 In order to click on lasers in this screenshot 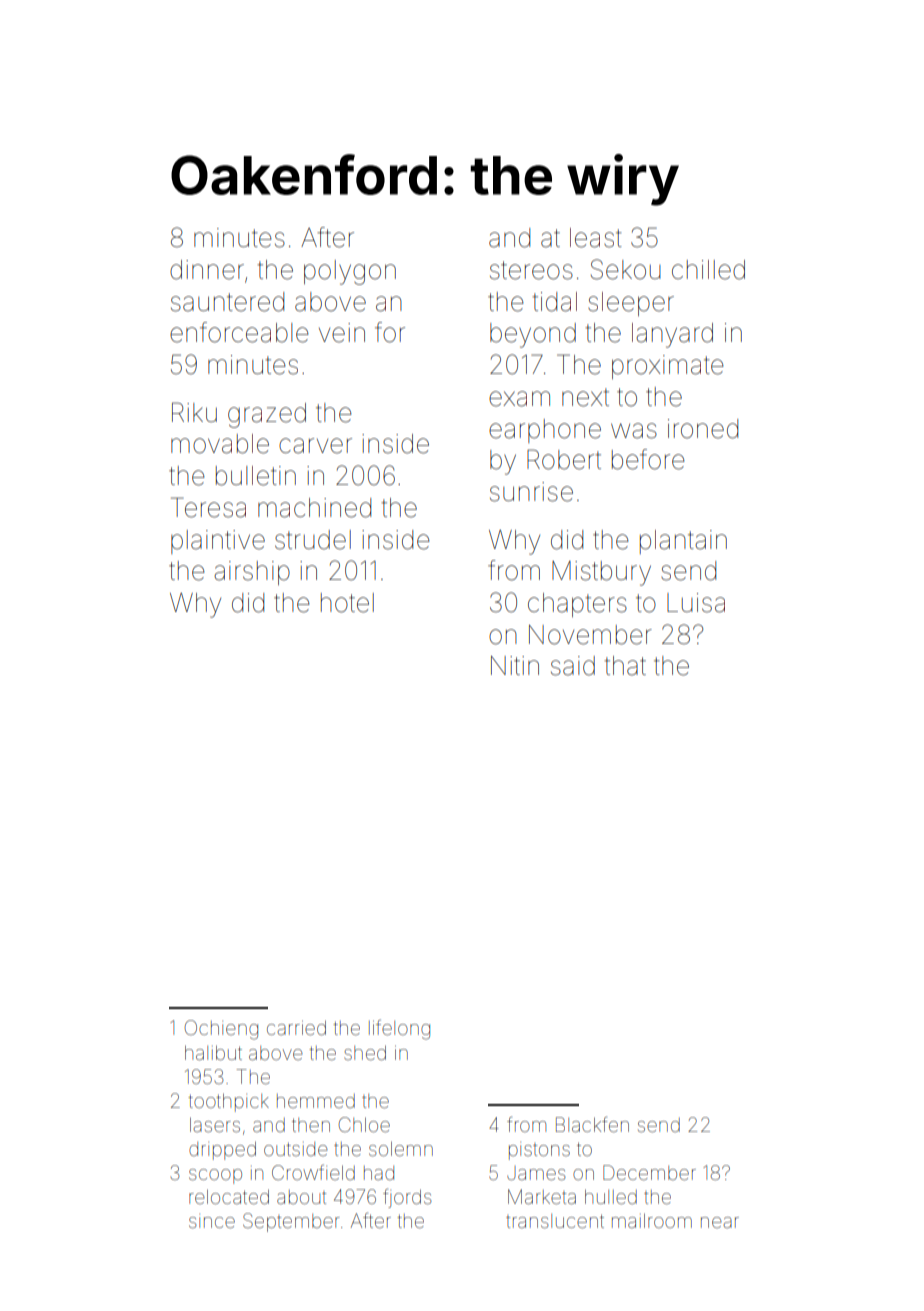, I will do `click(215, 1124)`.
